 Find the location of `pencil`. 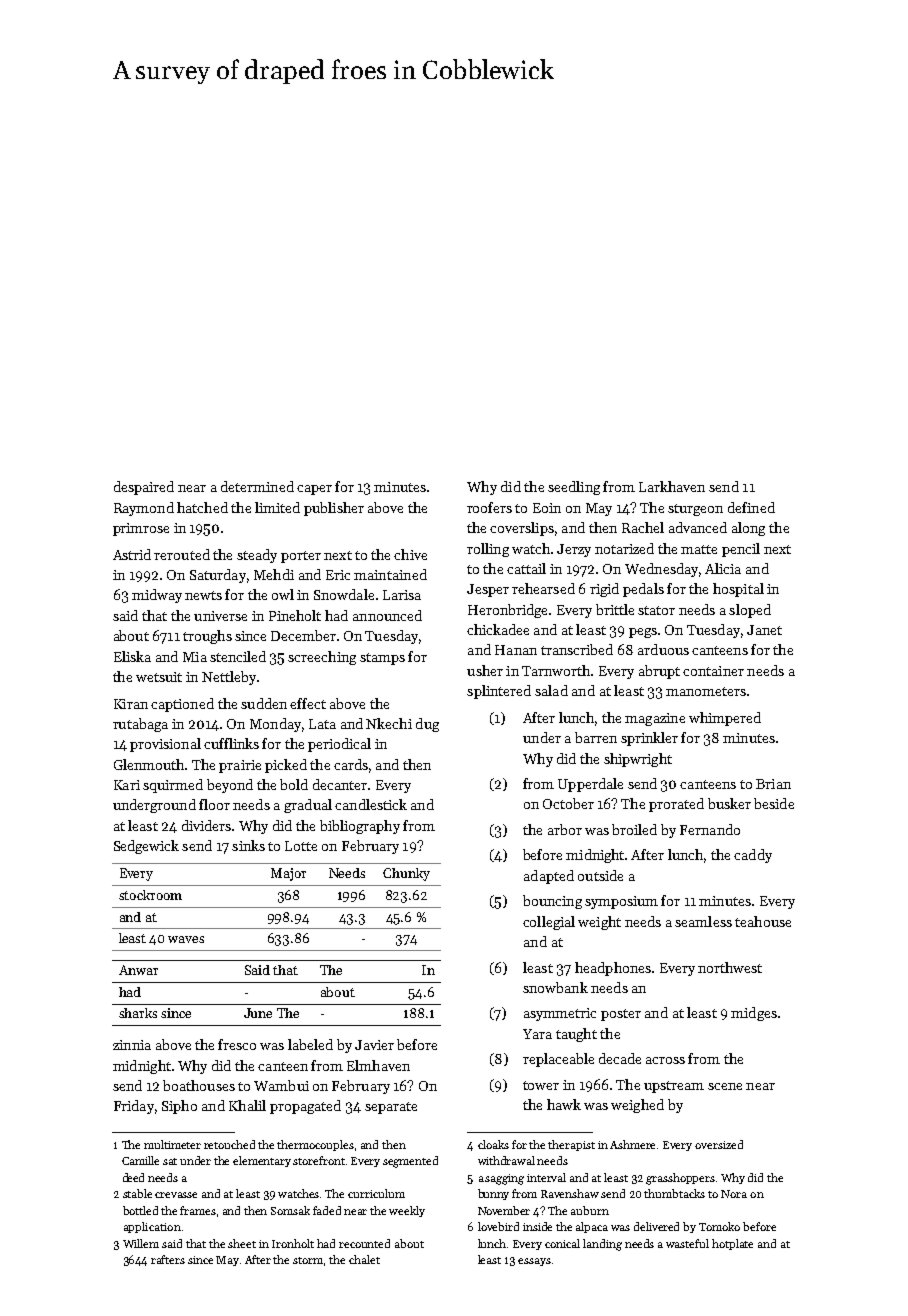

pencil is located at coordinates (741, 550).
